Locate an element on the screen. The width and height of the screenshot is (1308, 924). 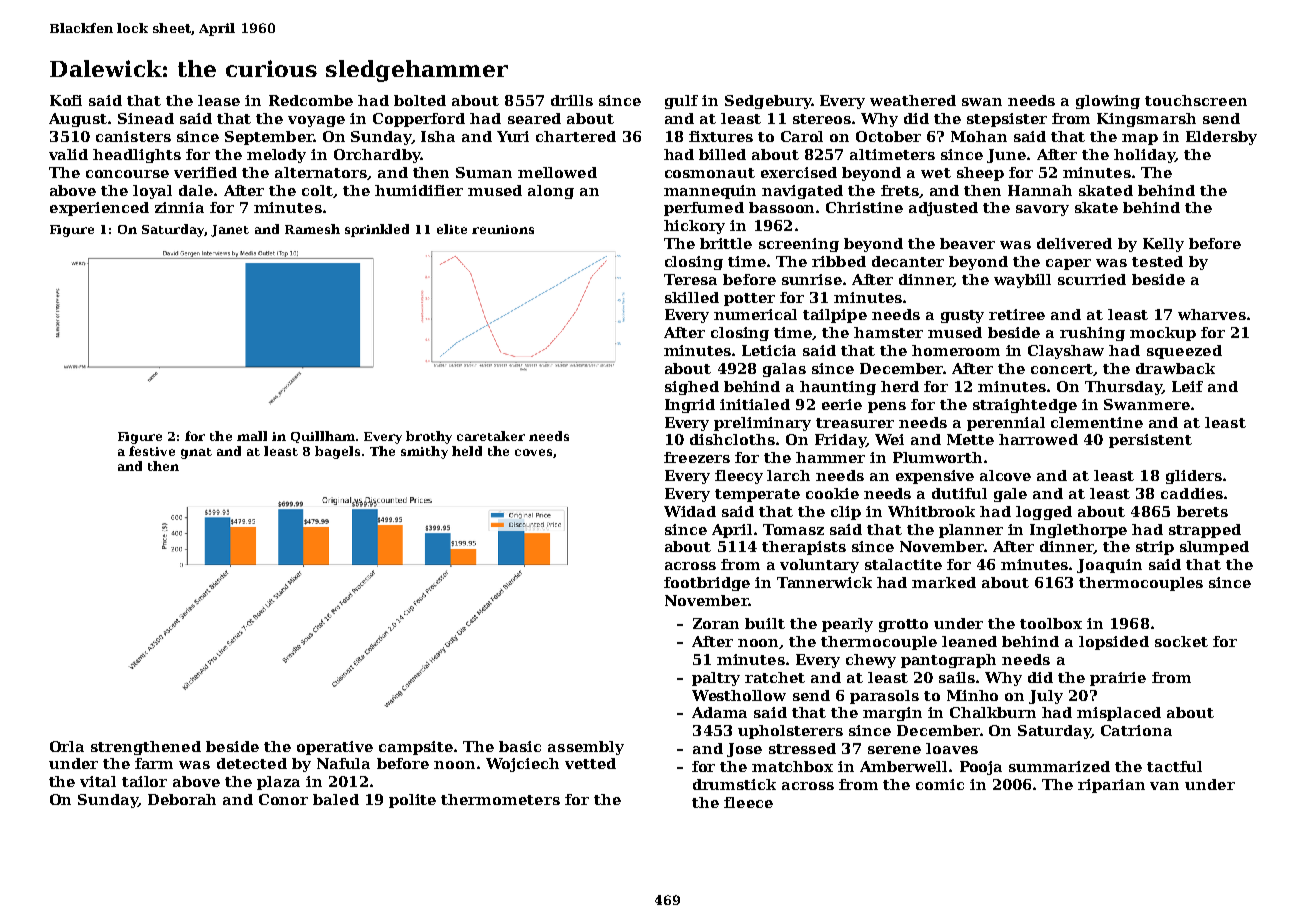
Catriona is located at coordinates (1136, 730).
